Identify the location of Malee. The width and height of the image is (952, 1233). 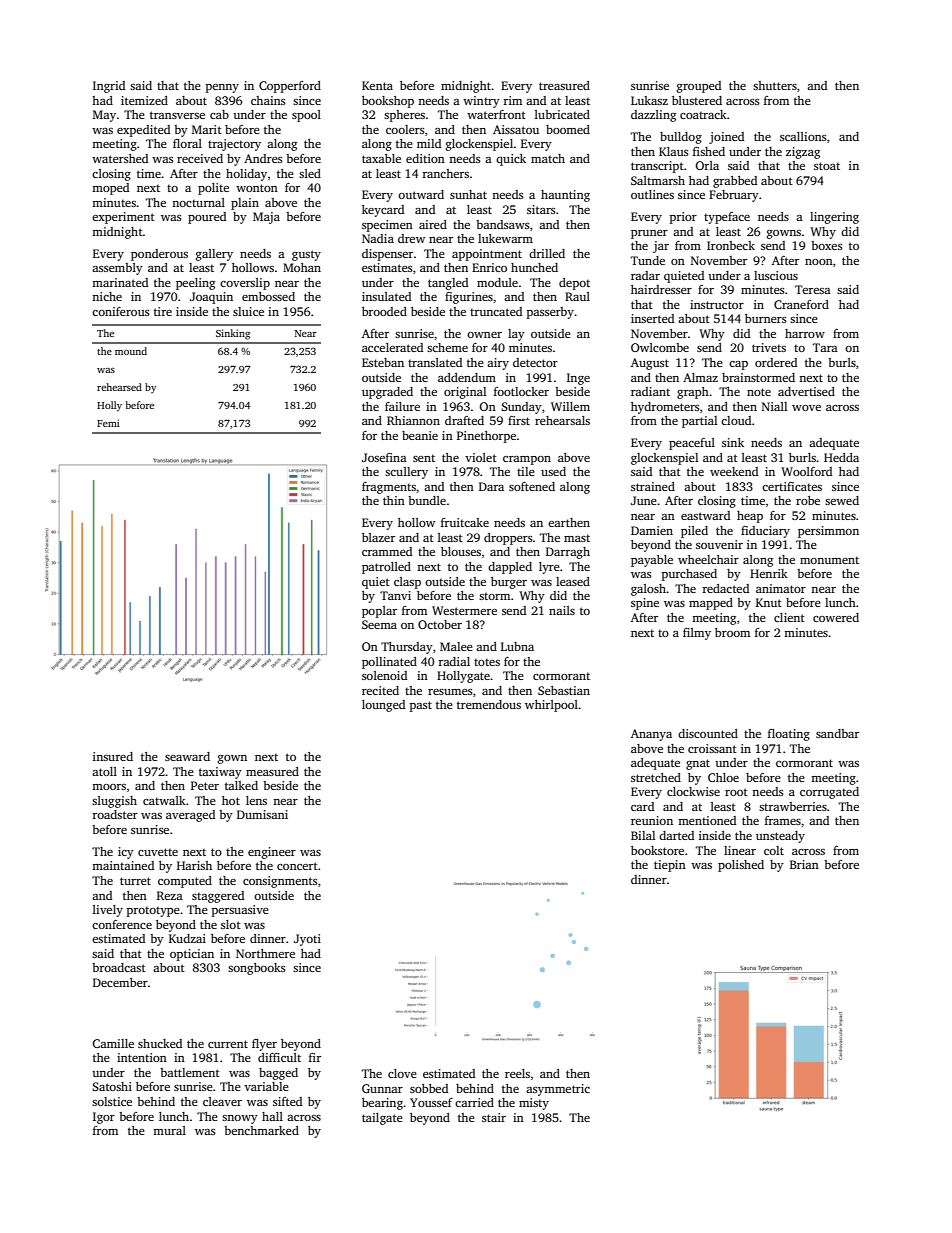
(456, 646).
